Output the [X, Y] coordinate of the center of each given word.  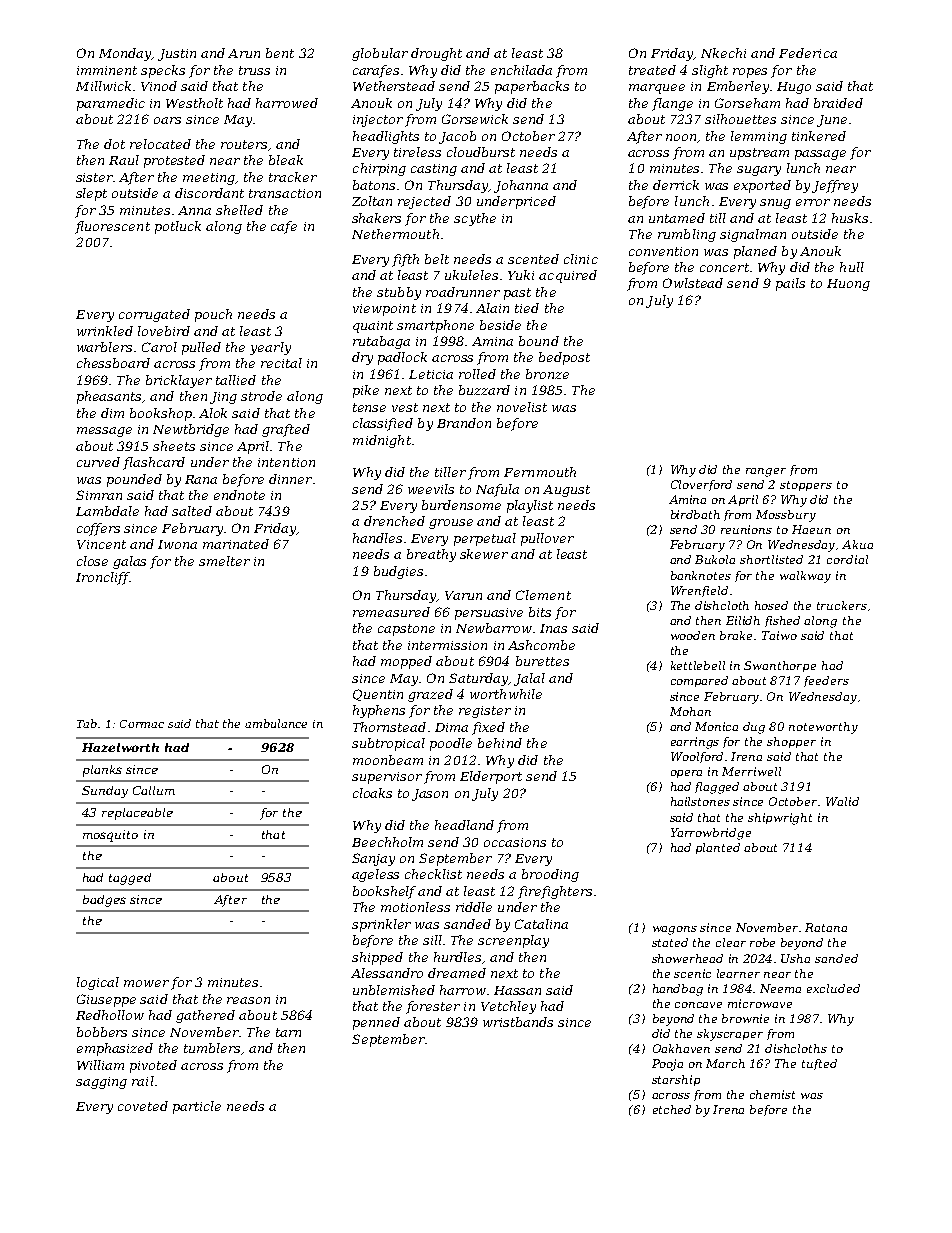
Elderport [491, 777]
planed [755, 252]
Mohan [690, 711]
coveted [143, 1106]
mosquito [110, 836]
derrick [676, 185]
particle [197, 1107]
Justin [177, 55]
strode [261, 396]
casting [434, 170]
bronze [547, 374]
